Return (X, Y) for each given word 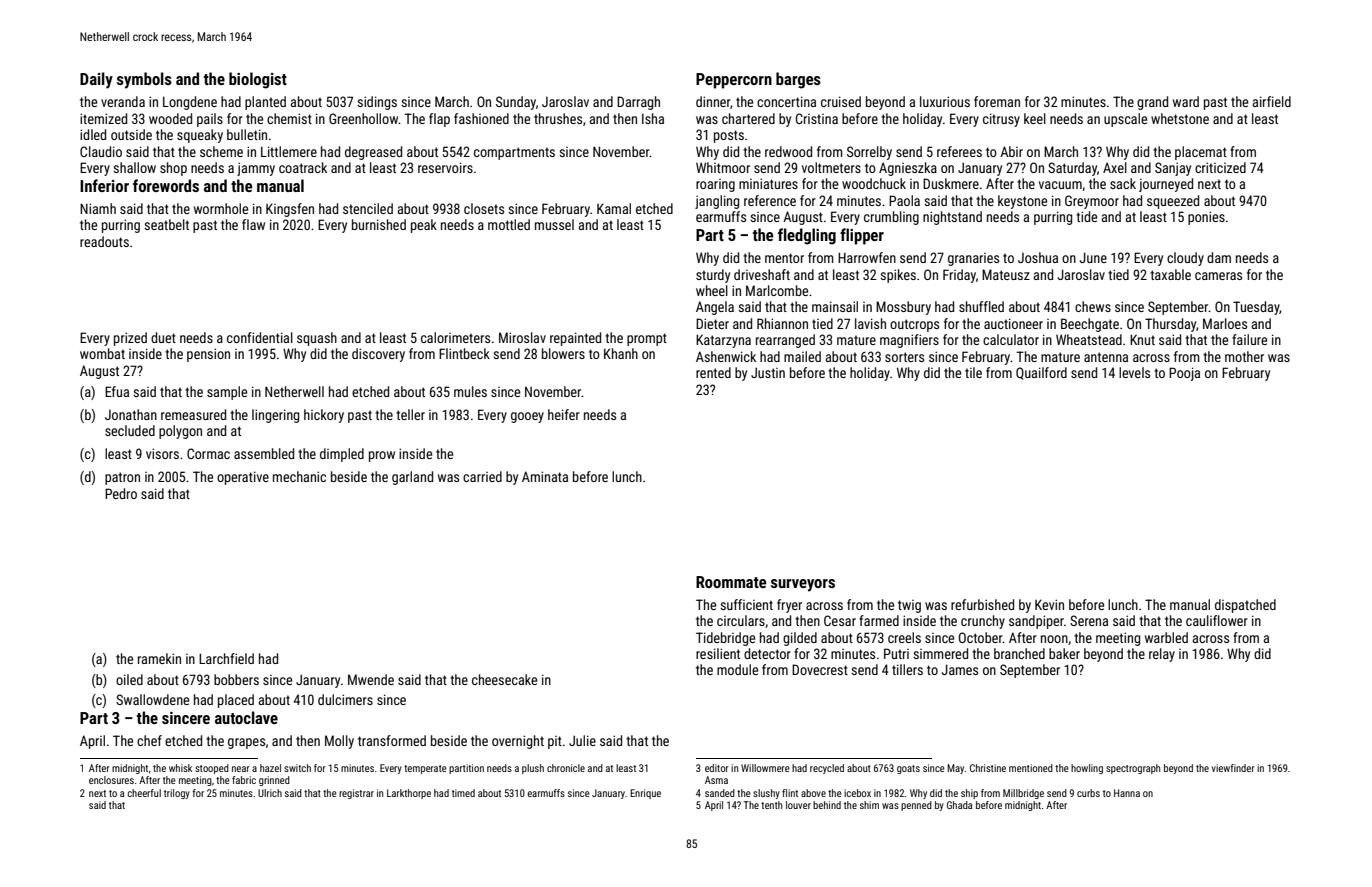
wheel (712, 290)
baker (1064, 653)
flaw (253, 224)
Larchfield (226, 658)
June (1093, 257)
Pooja (1184, 374)
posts (729, 136)
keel (1035, 118)
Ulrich (270, 793)
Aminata (545, 476)
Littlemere (289, 151)
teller (410, 414)
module (737, 669)
